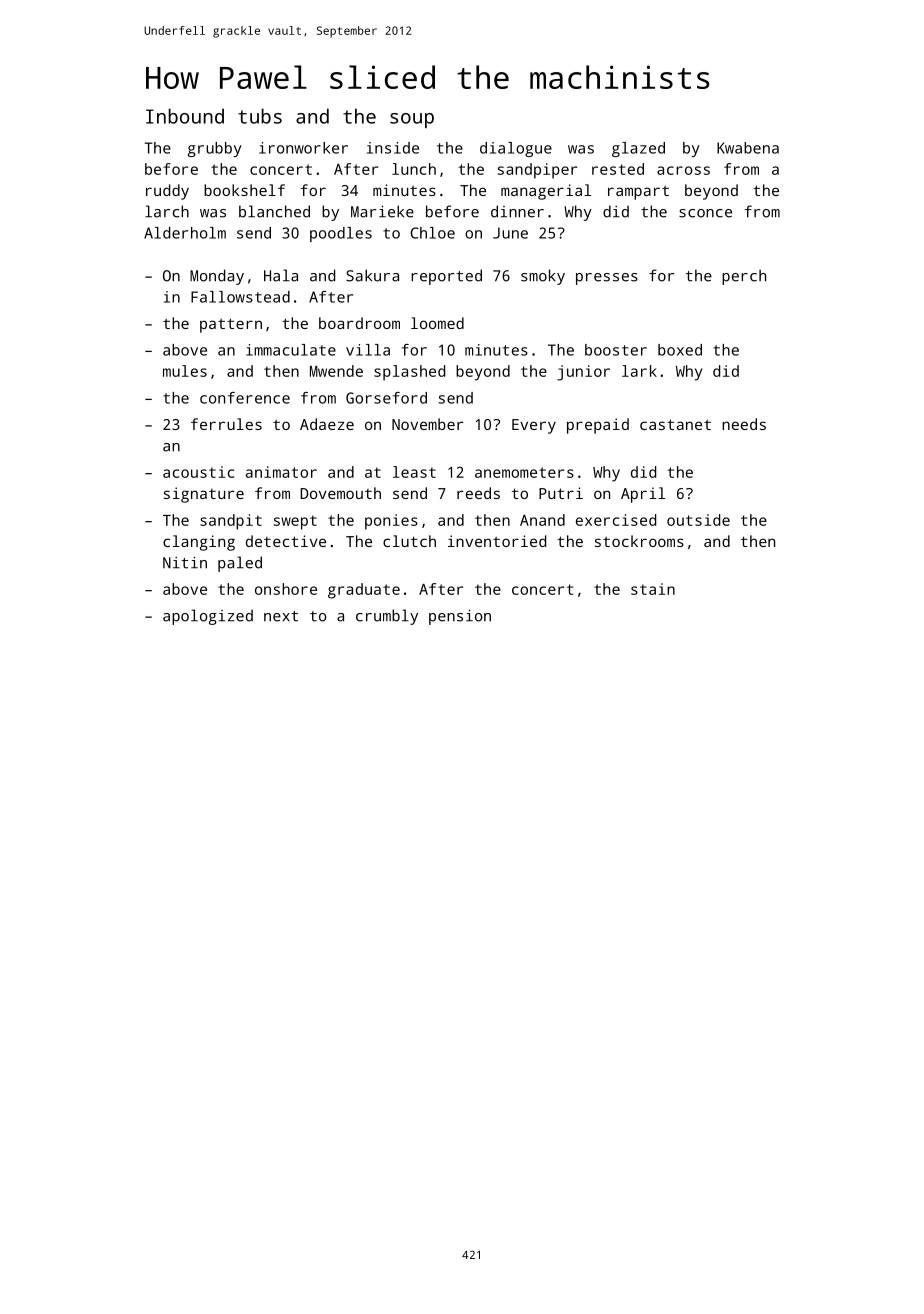  Describe the element at coordinates (260, 116) in the screenshot. I see `tubs` at that location.
